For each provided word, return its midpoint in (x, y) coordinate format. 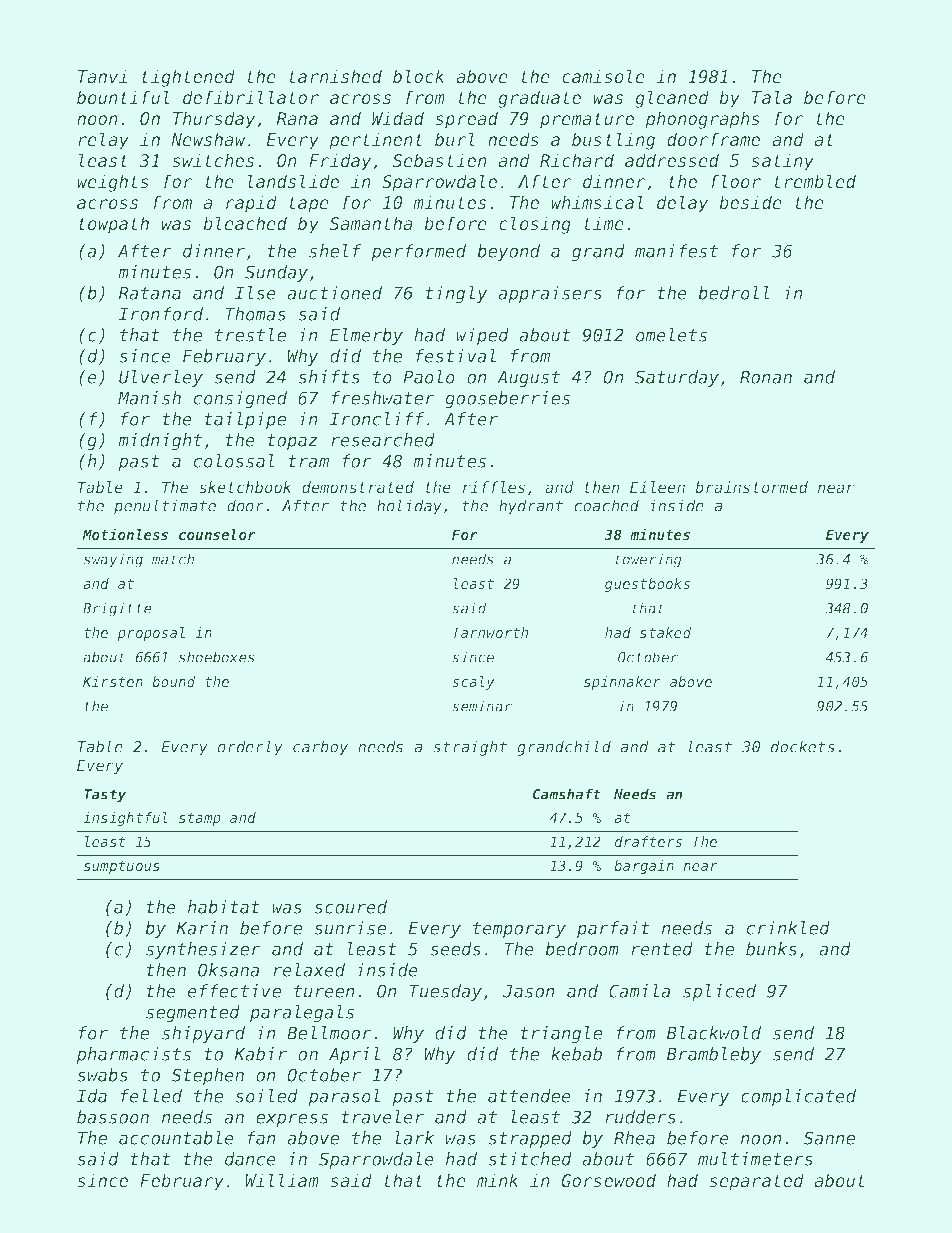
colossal (234, 461)
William (282, 1180)
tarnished (335, 76)
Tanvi (102, 76)
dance (250, 1159)
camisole (603, 76)
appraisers (550, 294)
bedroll (733, 293)
